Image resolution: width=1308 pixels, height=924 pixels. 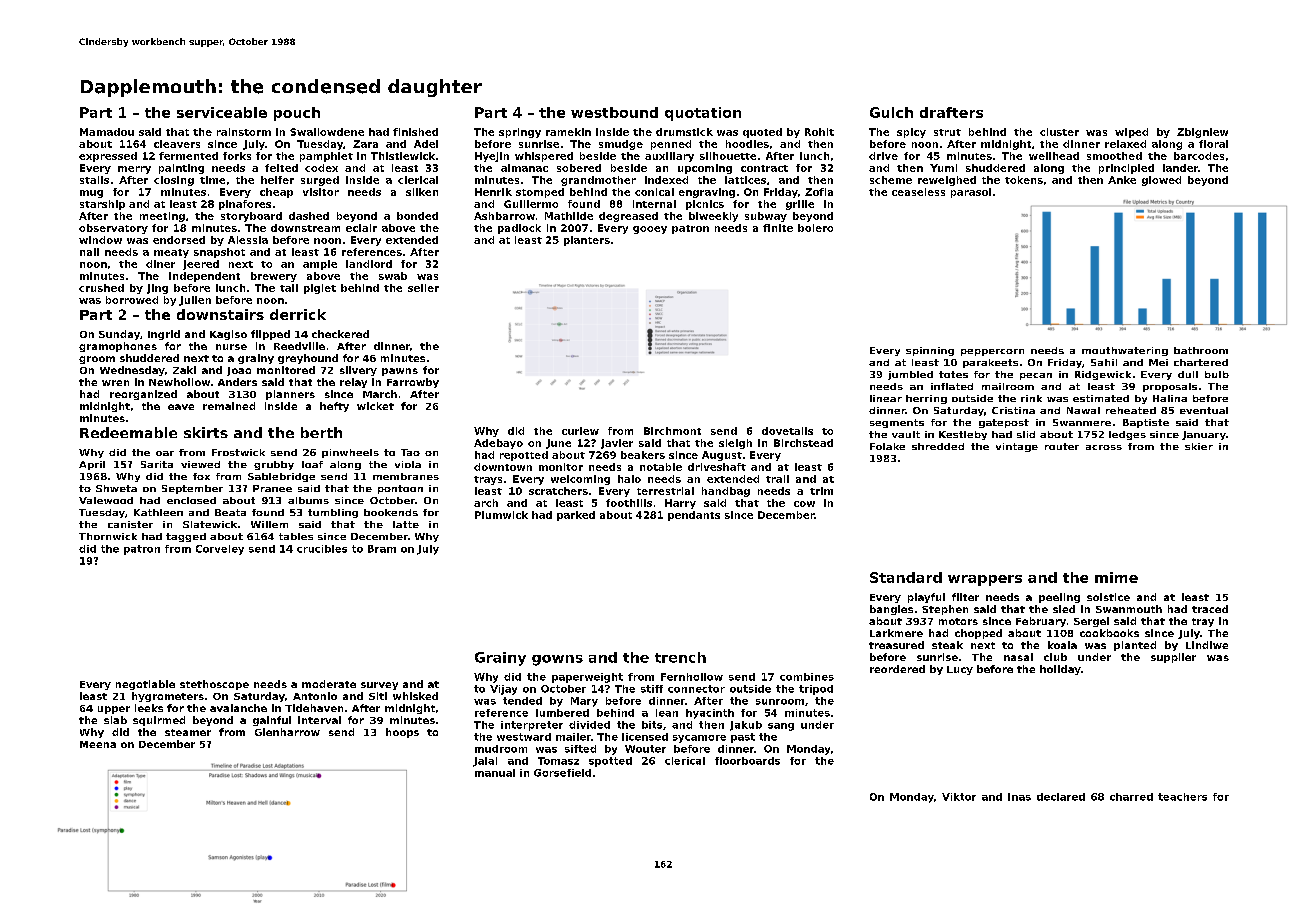 I want to click on gowns, so click(x=557, y=660).
